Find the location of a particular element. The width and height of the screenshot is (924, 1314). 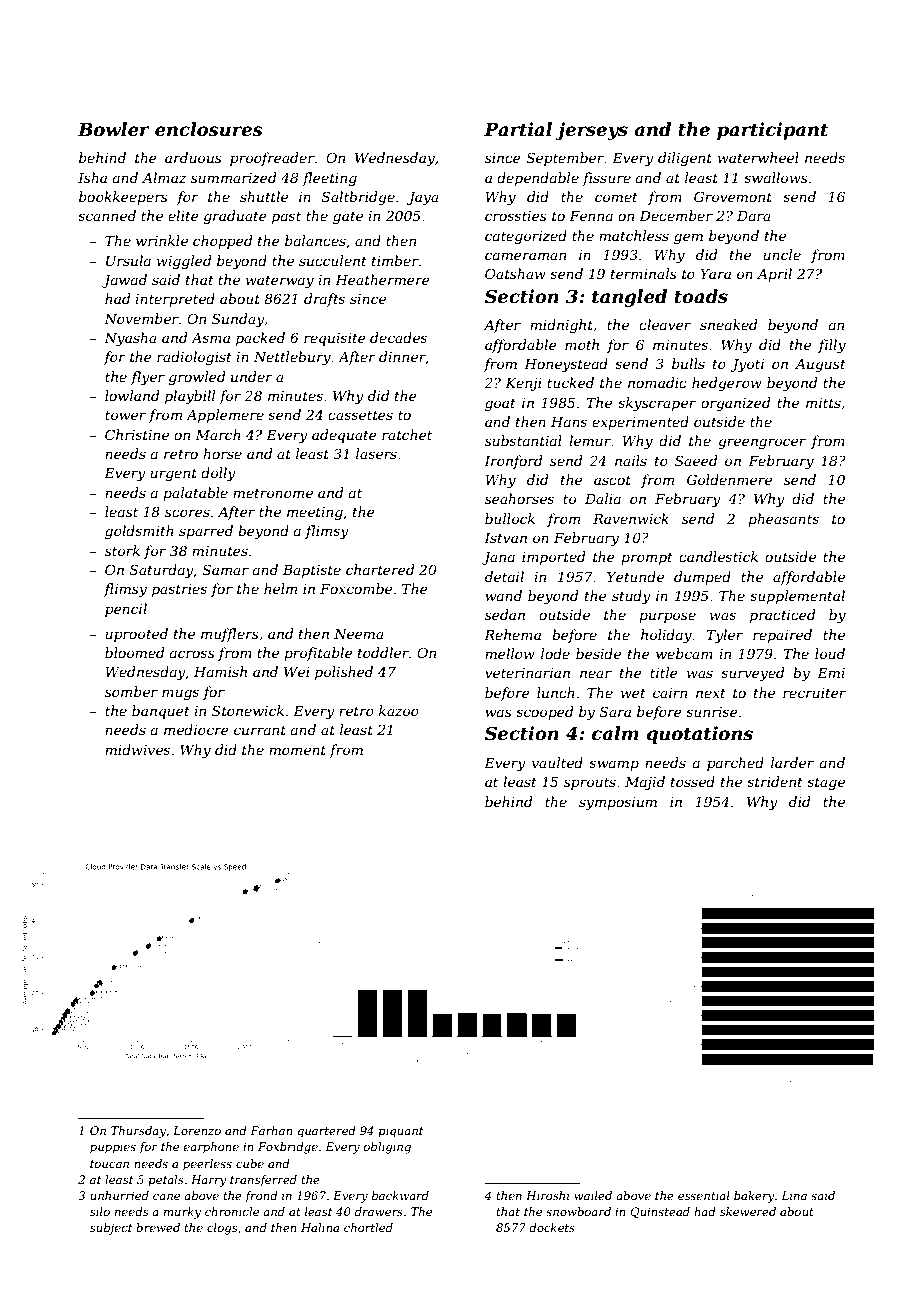

pencil is located at coordinates (126, 610).
